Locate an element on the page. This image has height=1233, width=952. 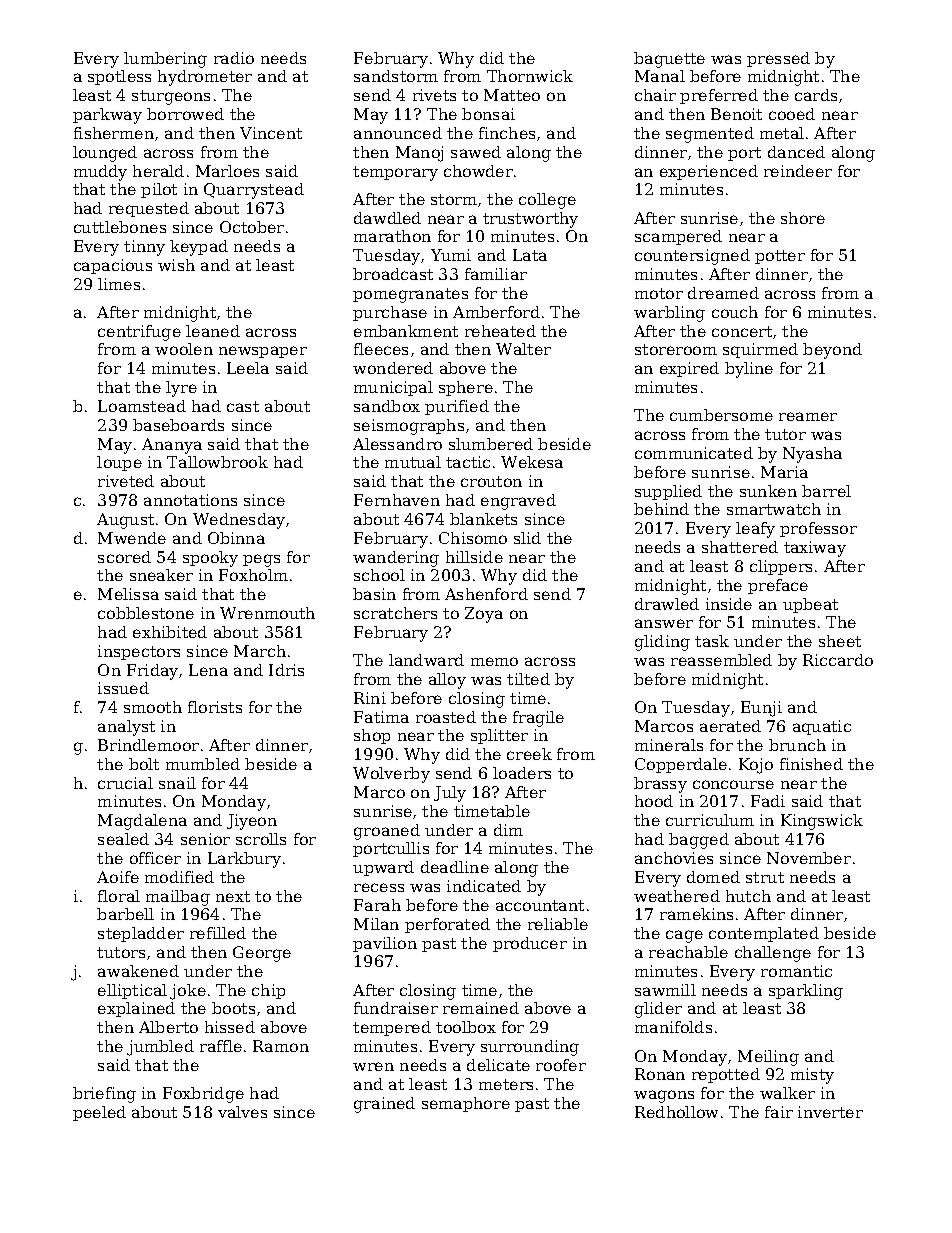
delicate is located at coordinates (498, 1065).
